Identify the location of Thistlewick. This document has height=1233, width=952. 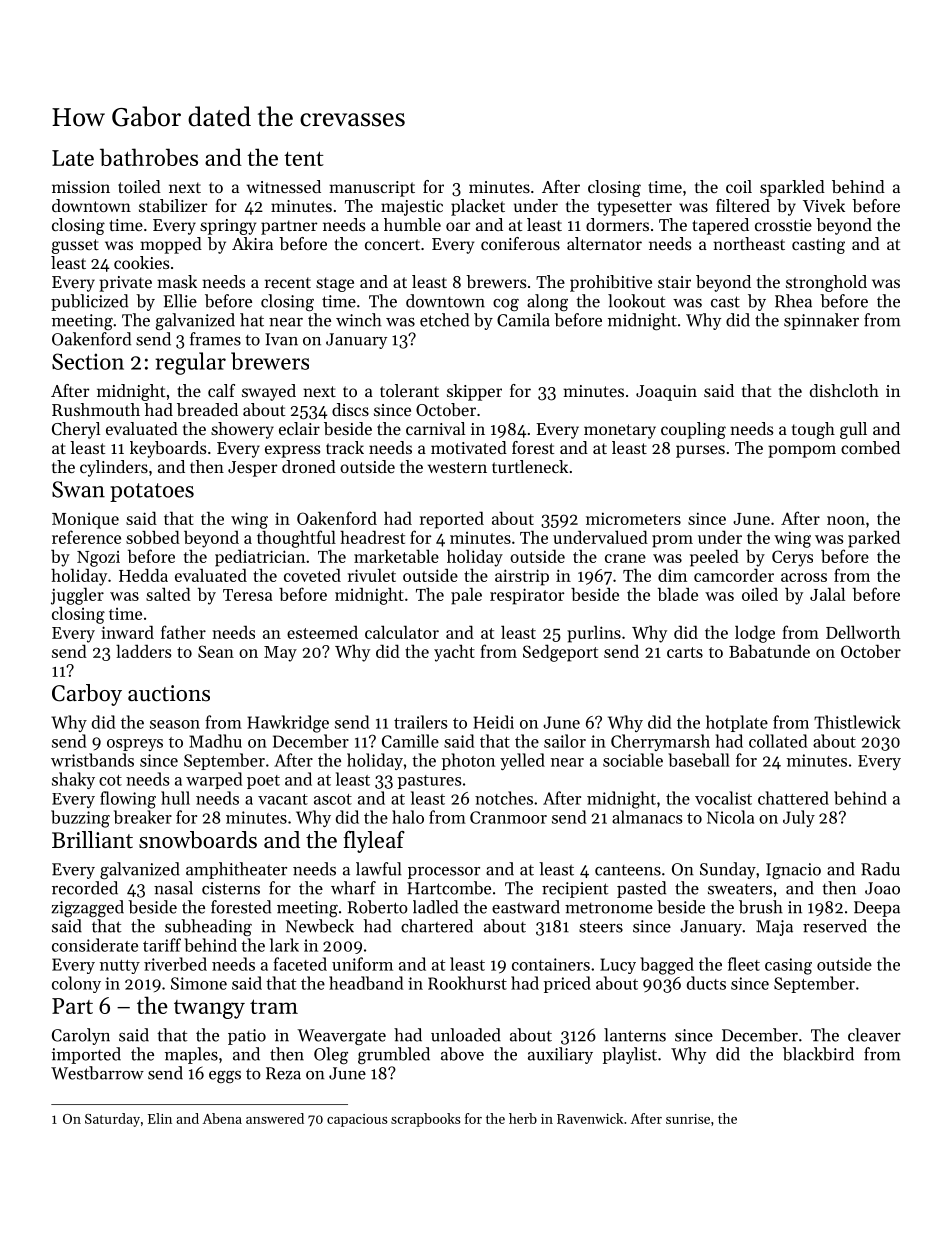
(857, 722).
